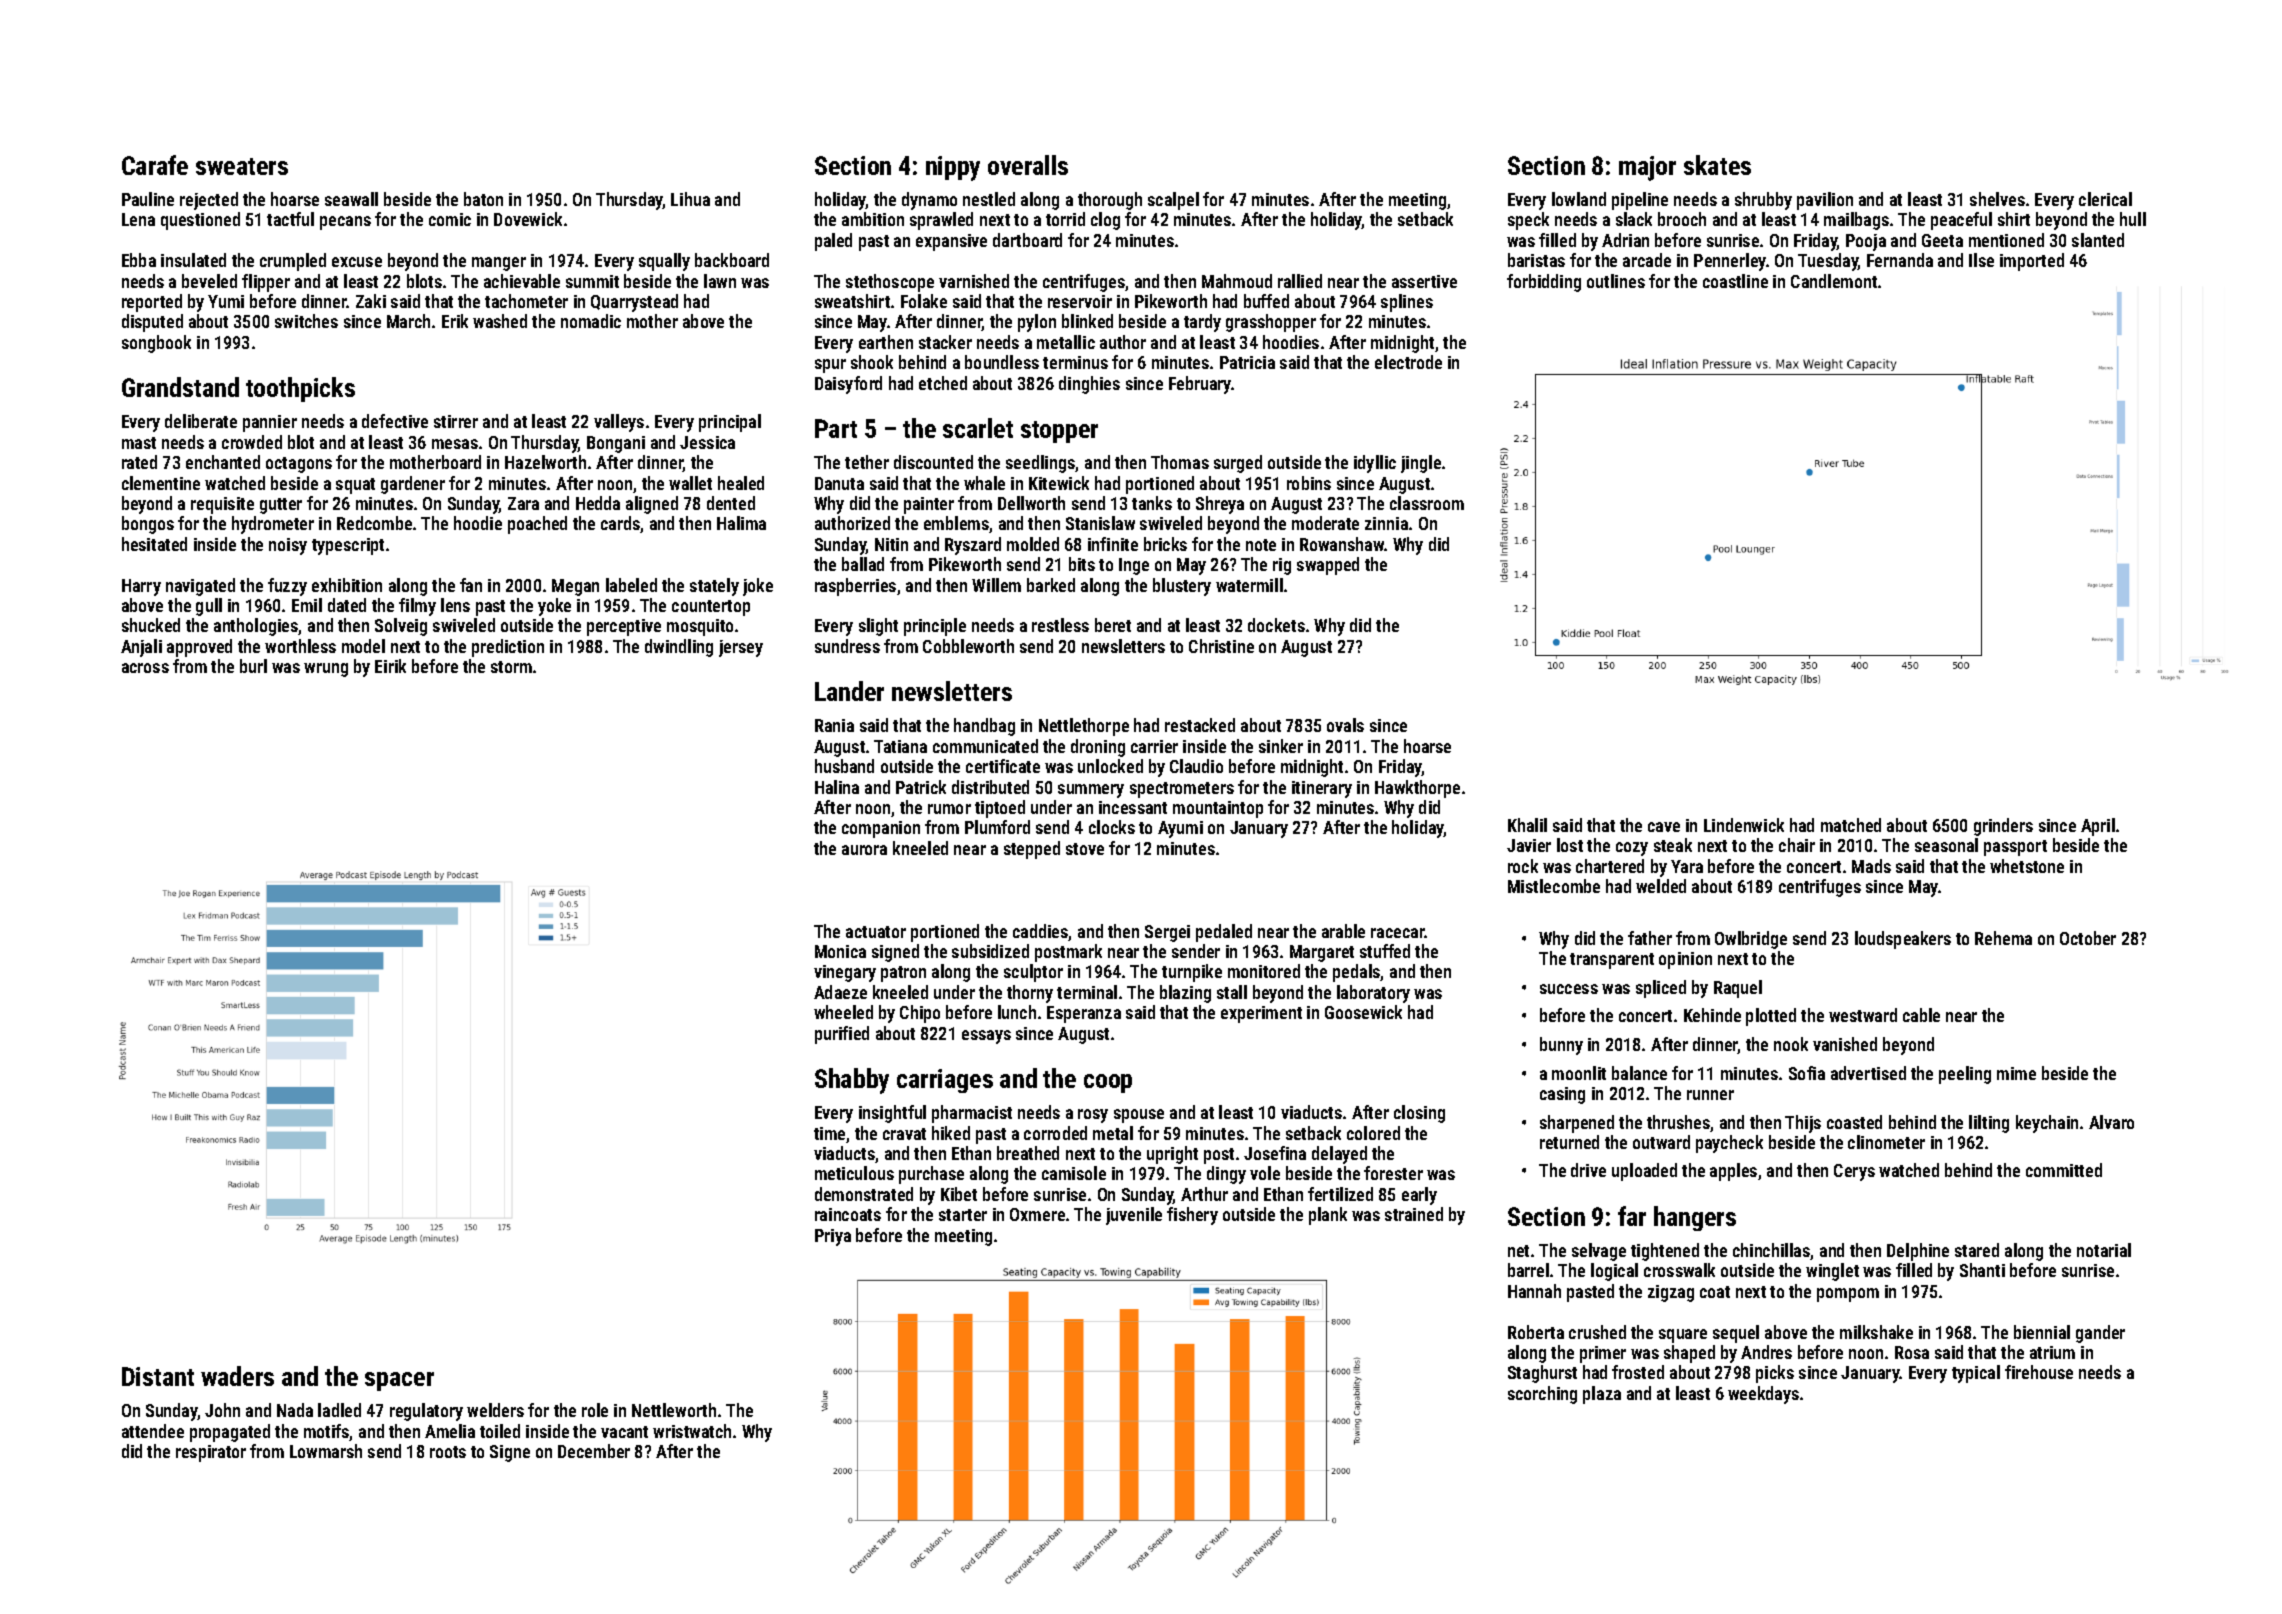 The width and height of the document is (2282, 1614). I want to click on certificate, so click(1003, 766).
